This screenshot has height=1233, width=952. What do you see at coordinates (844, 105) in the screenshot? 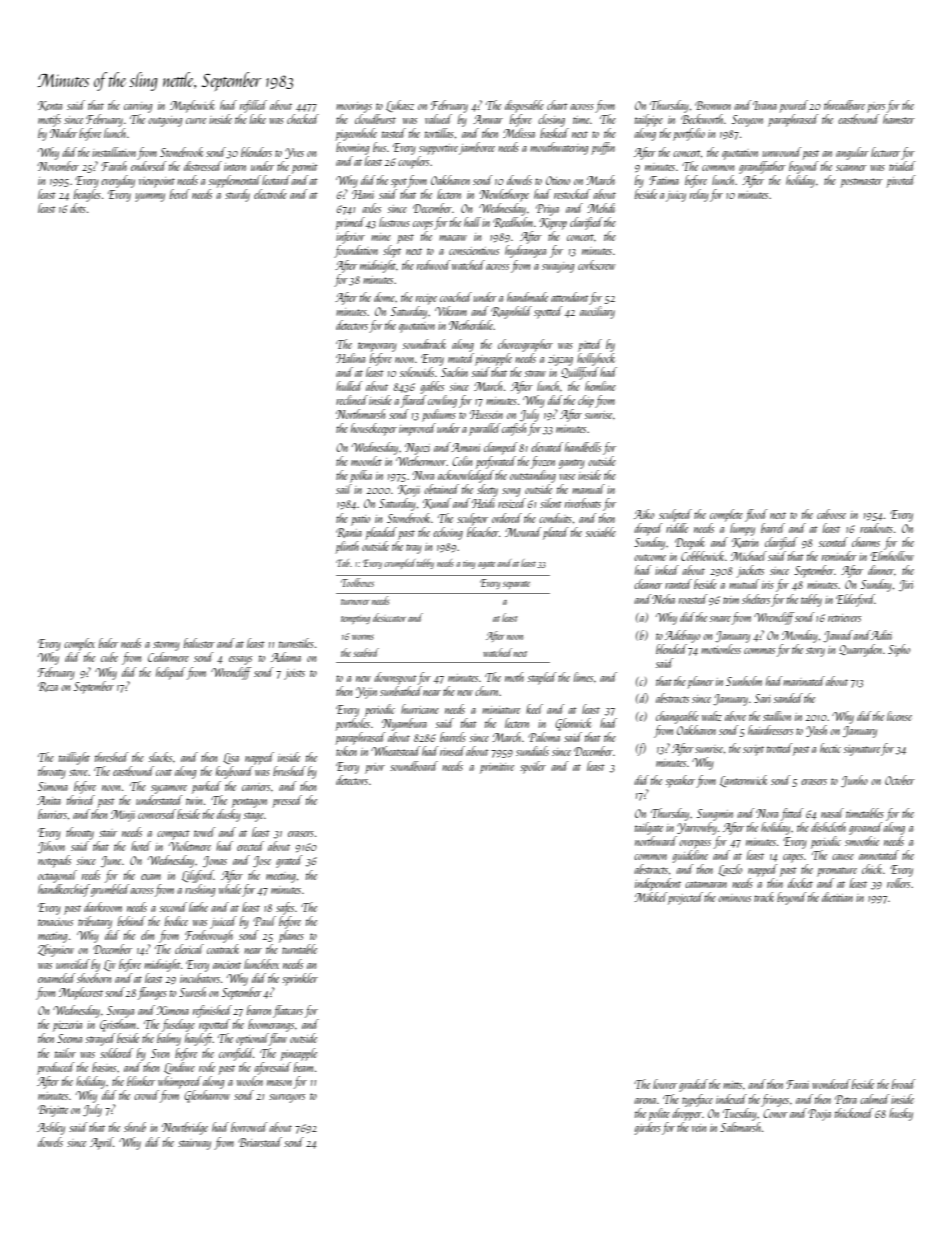
I see `threadbare` at bounding box center [844, 105].
